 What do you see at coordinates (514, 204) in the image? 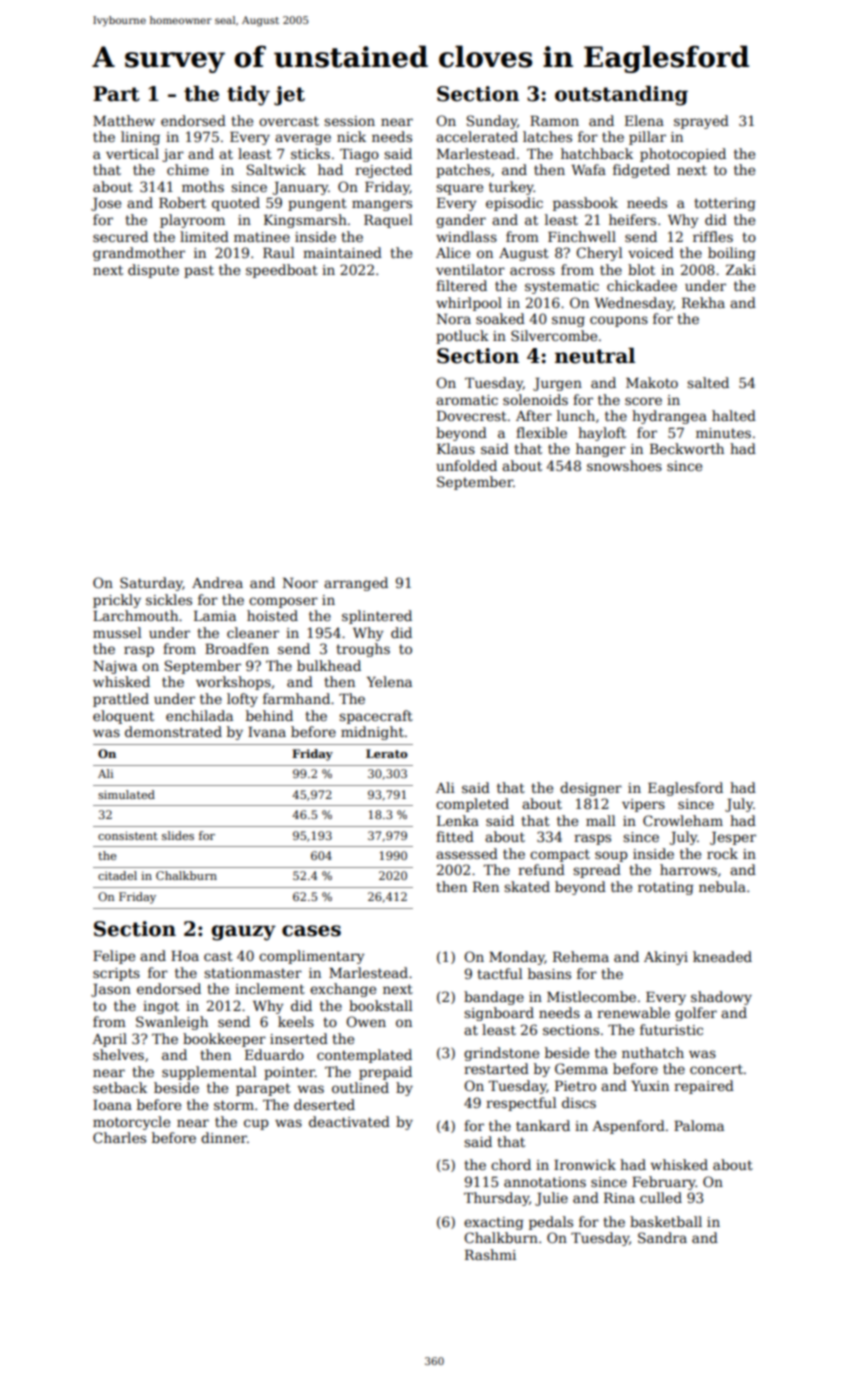
I see `episodic` at bounding box center [514, 204].
